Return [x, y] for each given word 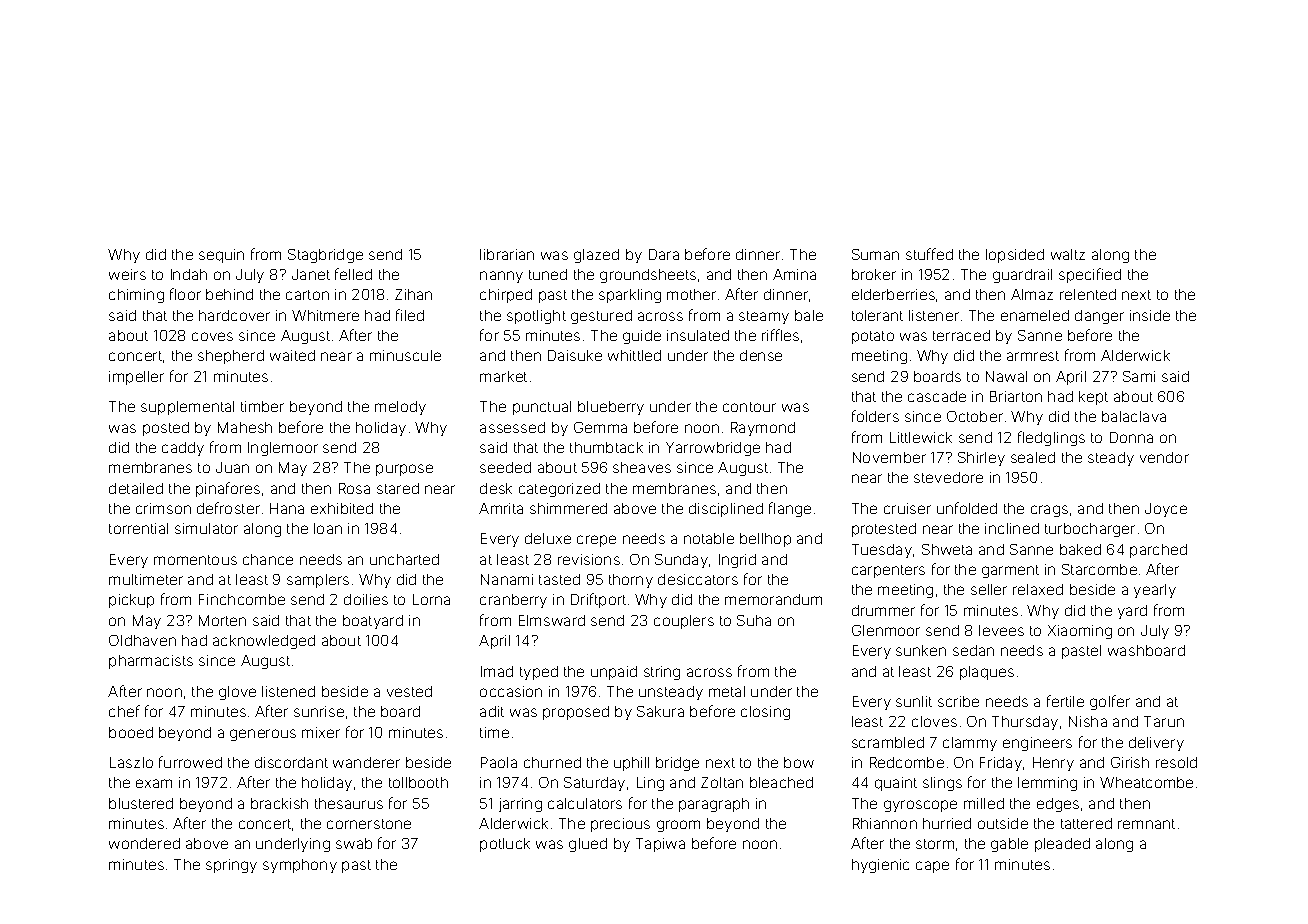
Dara [664, 254]
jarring [520, 805]
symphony [300, 866]
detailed [136, 488]
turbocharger [1090, 530]
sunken [921, 650]
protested [884, 530]
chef [124, 711]
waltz [1068, 254]
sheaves [642, 467]
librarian [507, 254]
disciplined [726, 510]
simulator [206, 528]
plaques [987, 673]
